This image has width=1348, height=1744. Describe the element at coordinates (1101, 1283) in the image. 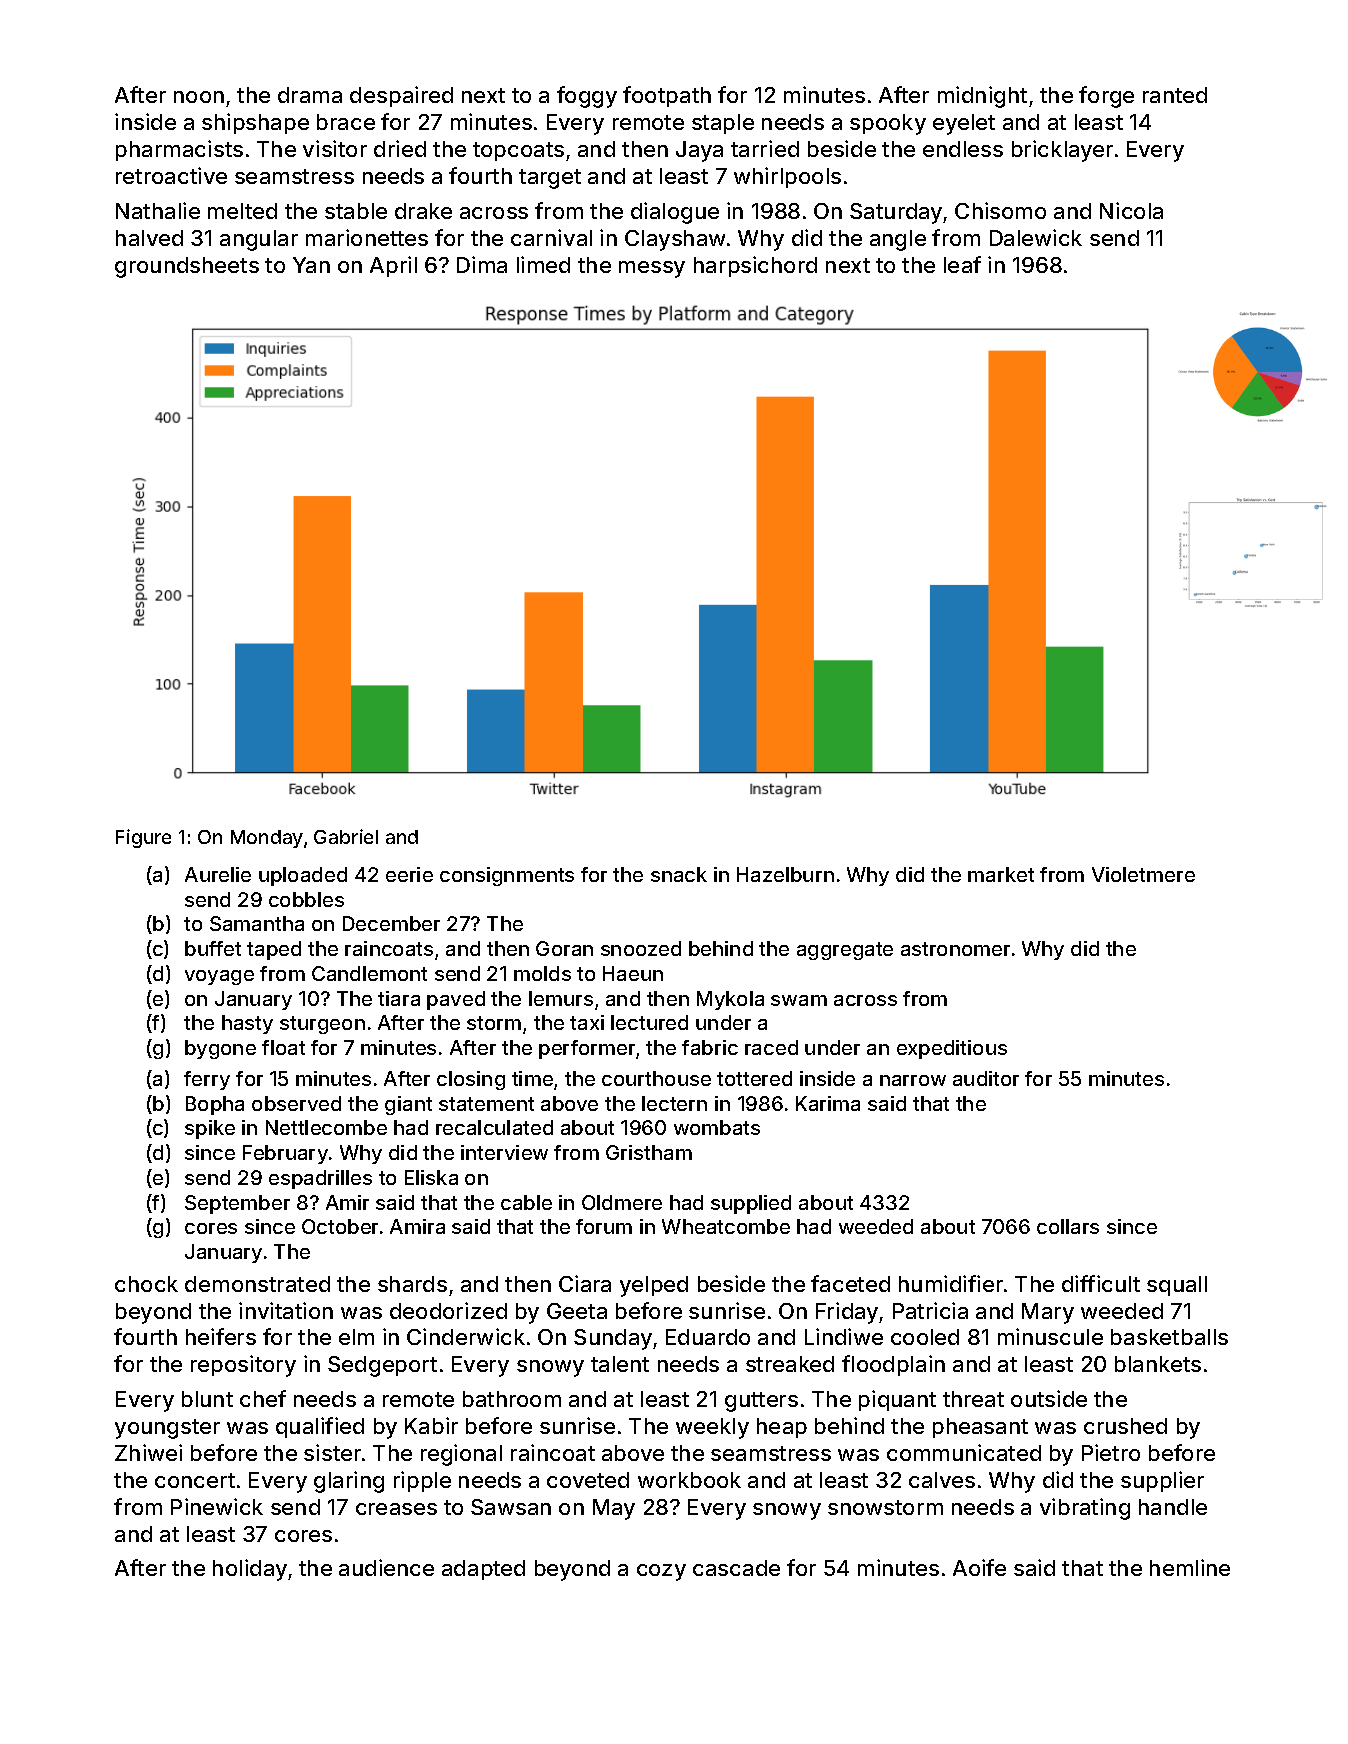

I see `difficult` at that location.
